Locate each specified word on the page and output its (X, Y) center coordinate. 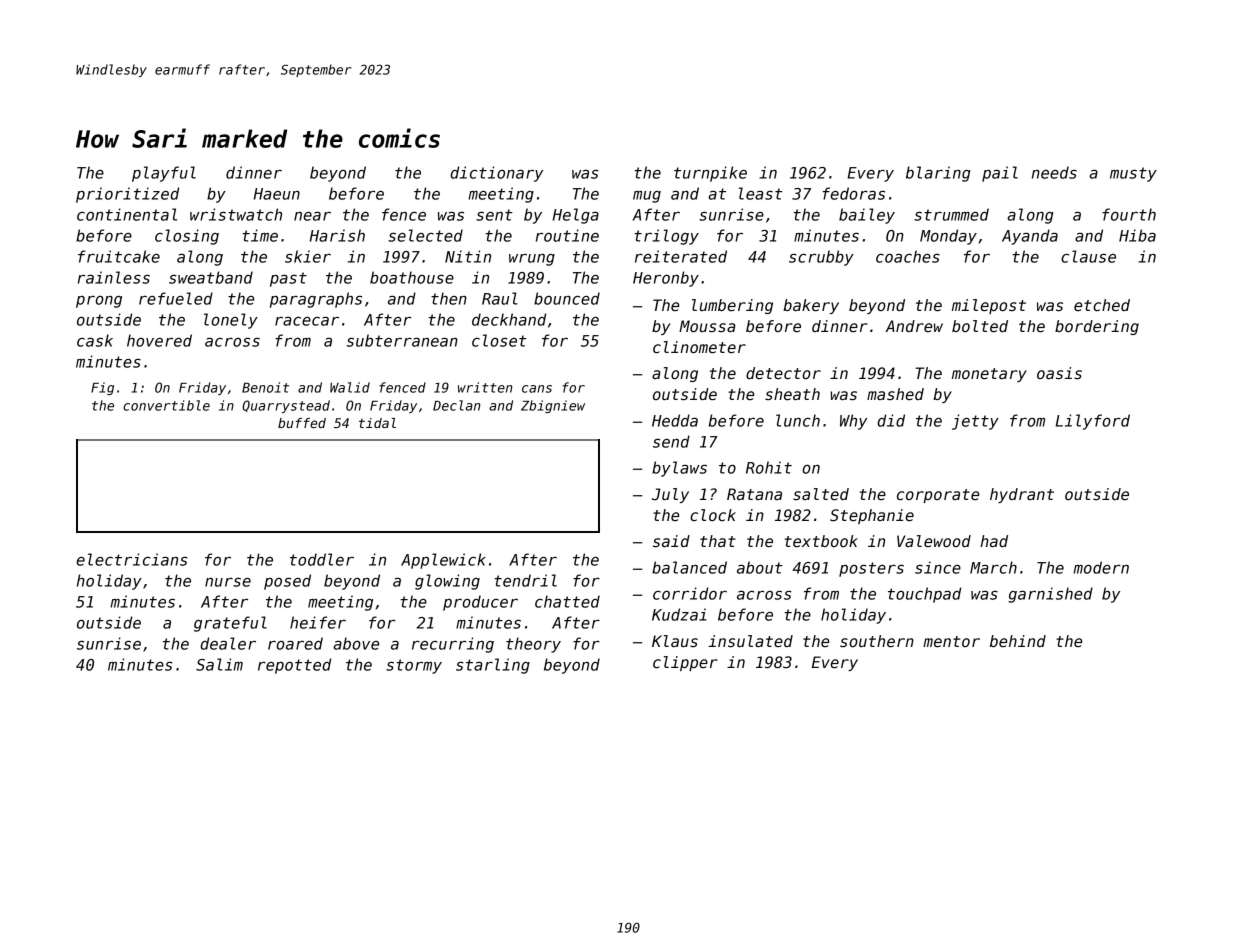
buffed (302, 423)
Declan (456, 405)
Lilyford (1093, 422)
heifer (318, 622)
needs (1054, 172)
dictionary (496, 174)
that (718, 541)
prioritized (127, 195)
